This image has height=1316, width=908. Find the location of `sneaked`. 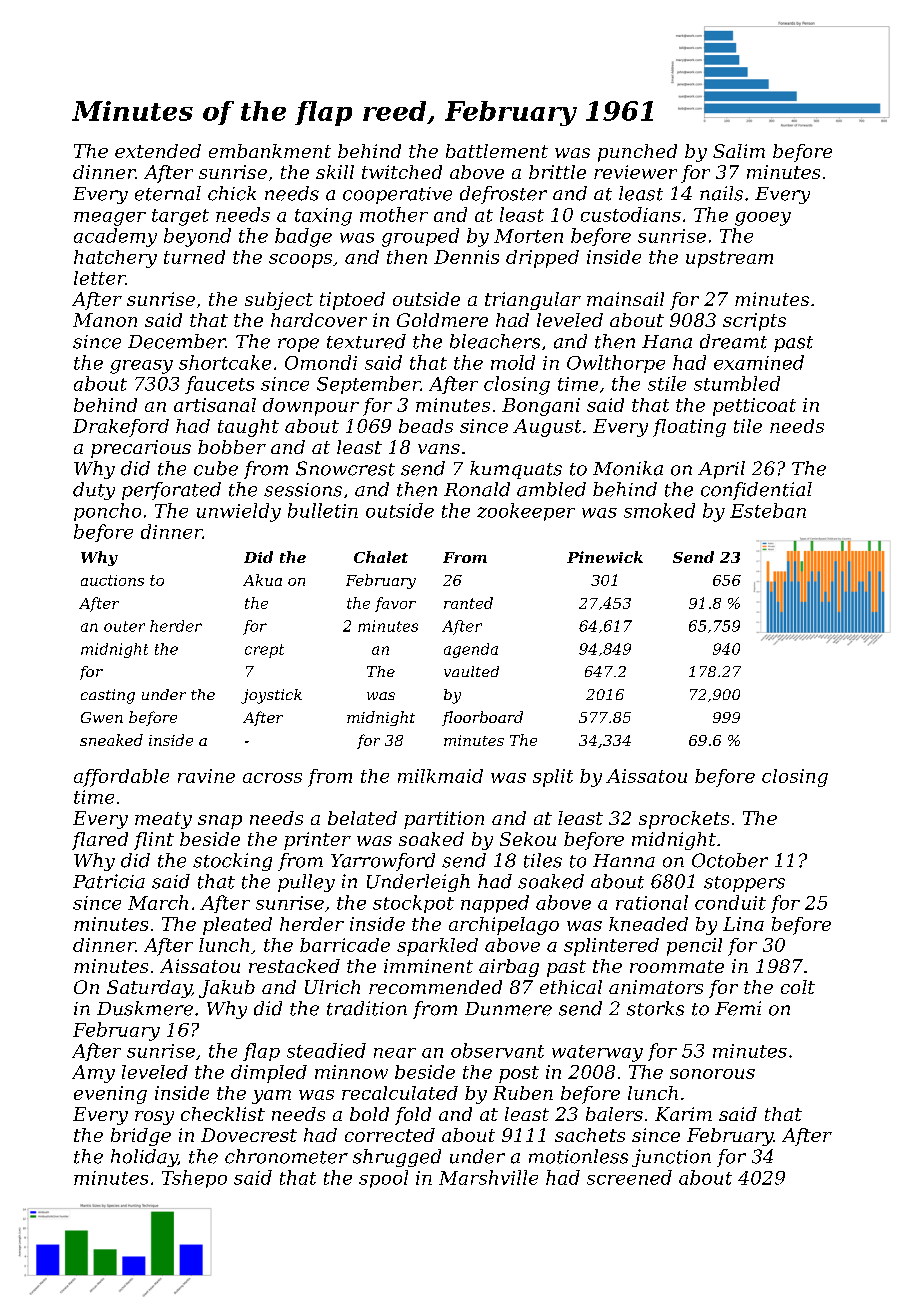

sneaked is located at coordinates (111, 740).
